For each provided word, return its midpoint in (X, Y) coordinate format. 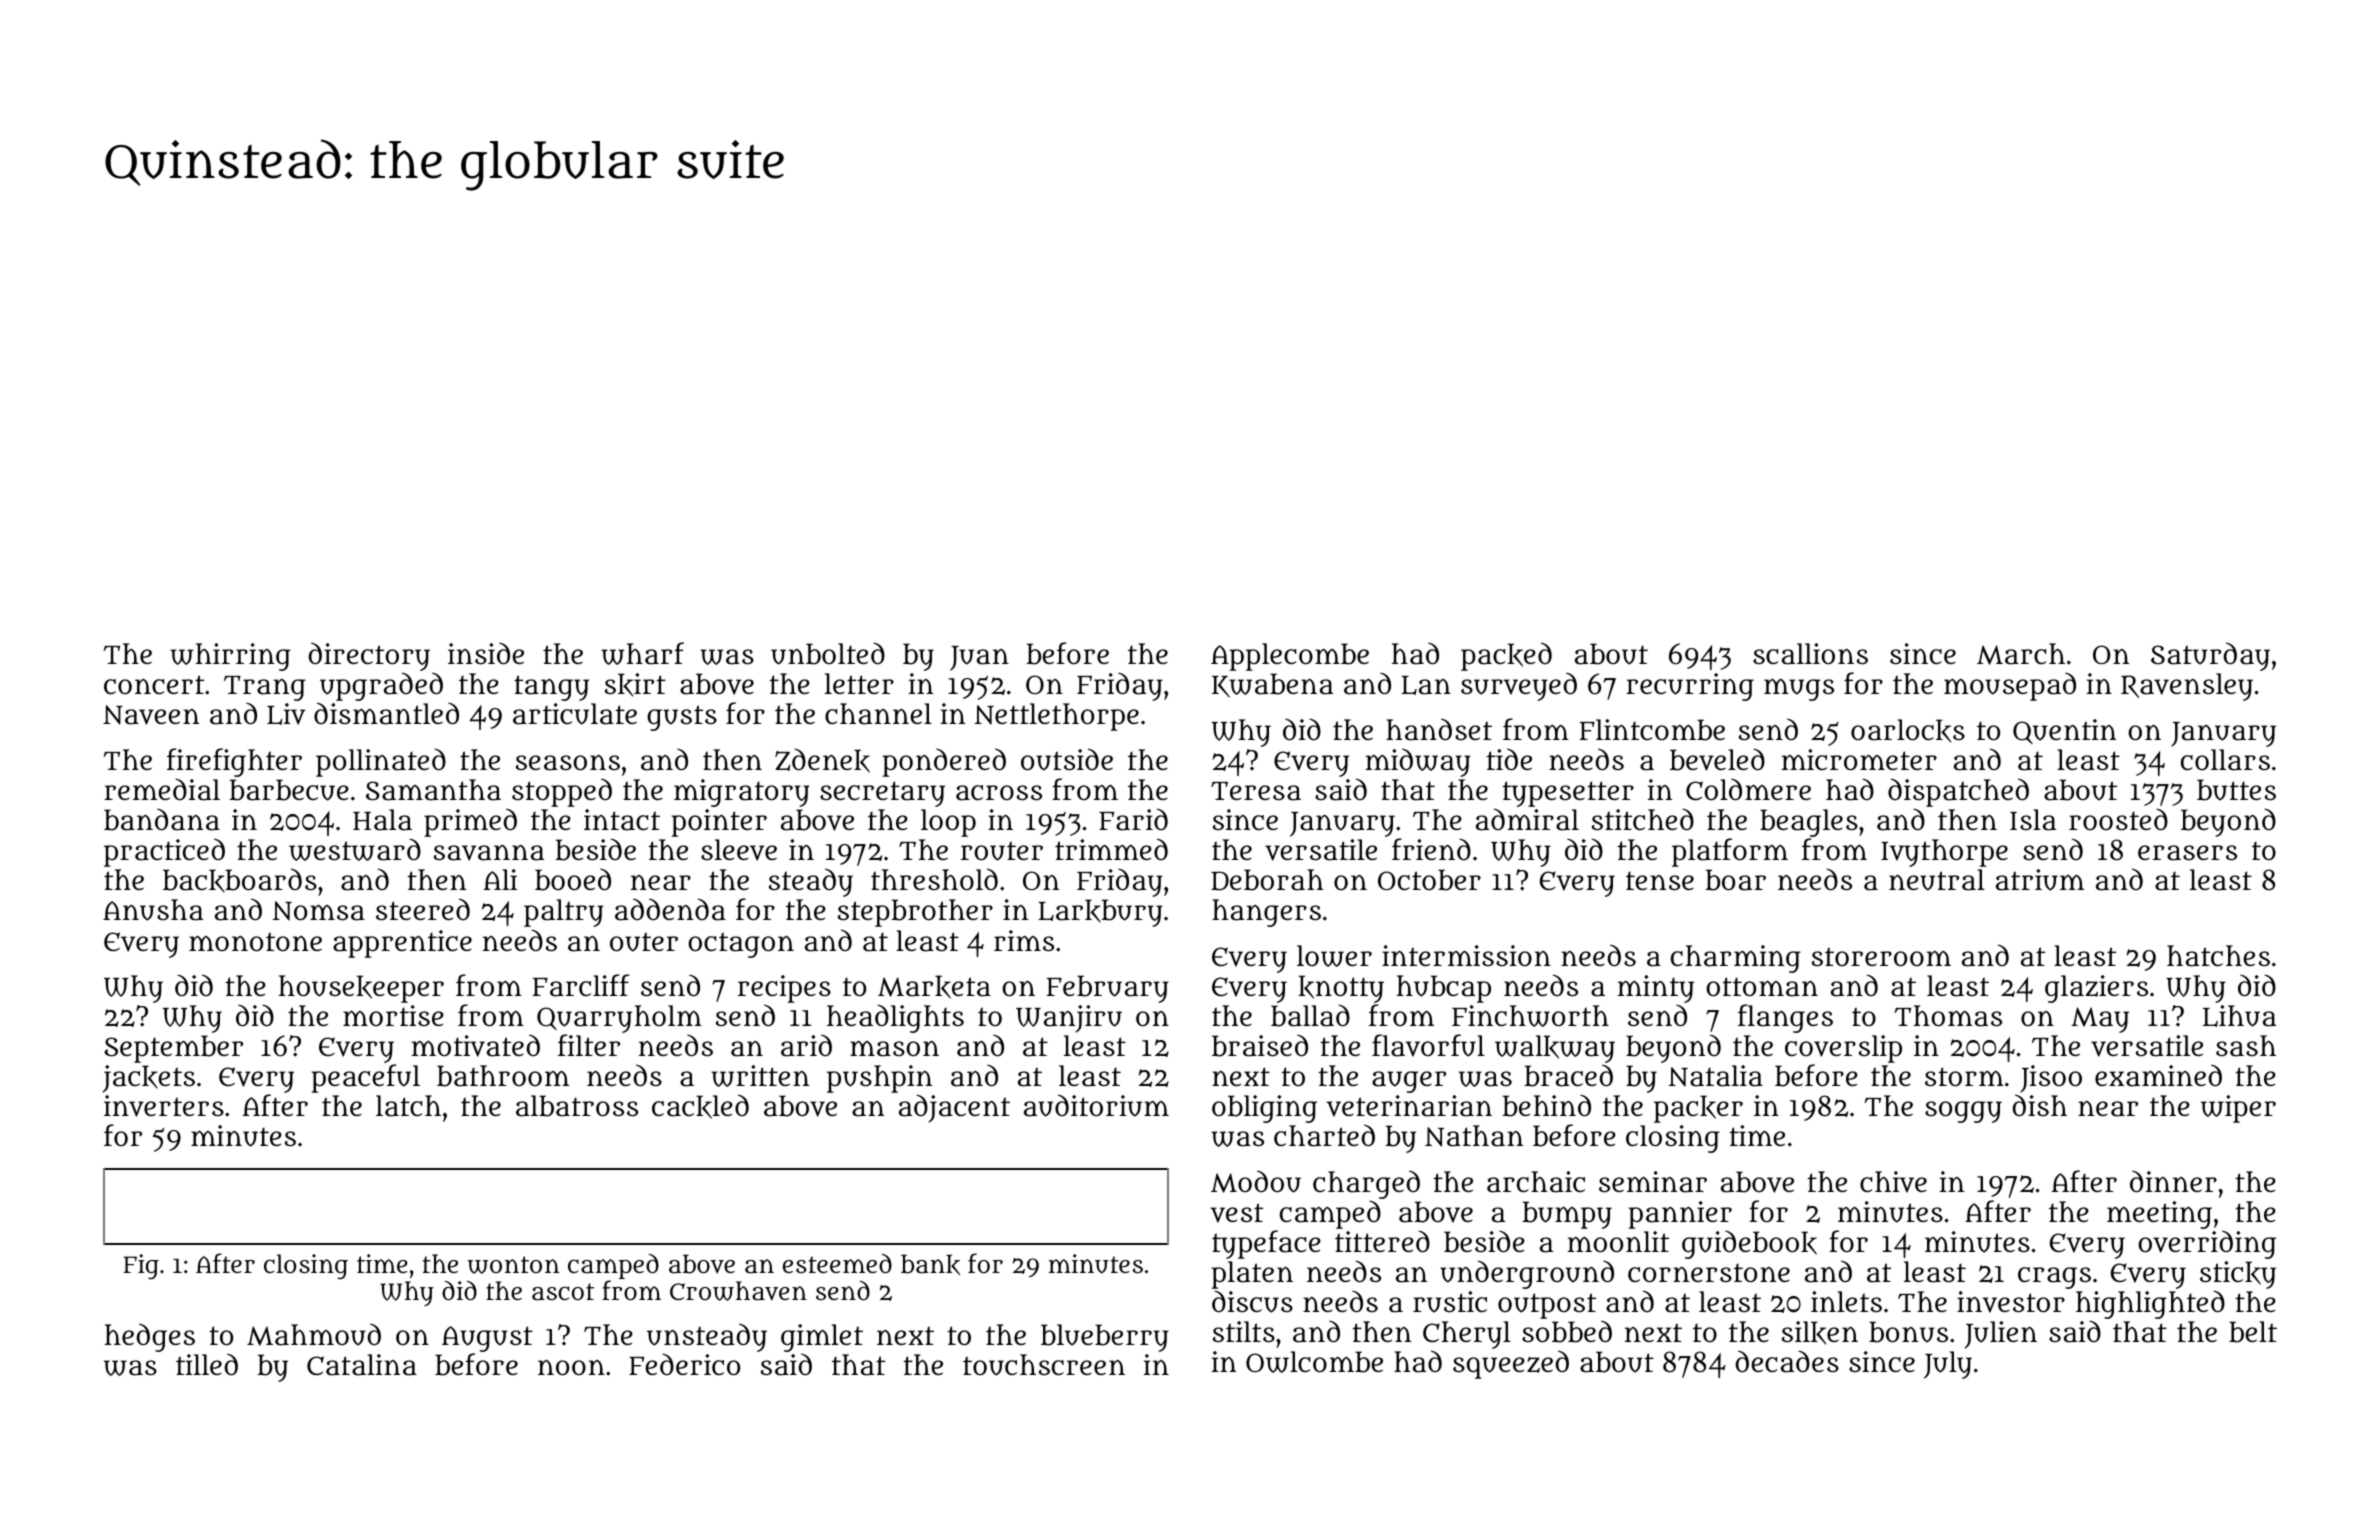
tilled (207, 1364)
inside (486, 654)
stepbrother (915, 913)
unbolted (828, 653)
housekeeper (361, 989)
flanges (1785, 1018)
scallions (1810, 654)
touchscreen (1044, 1365)
